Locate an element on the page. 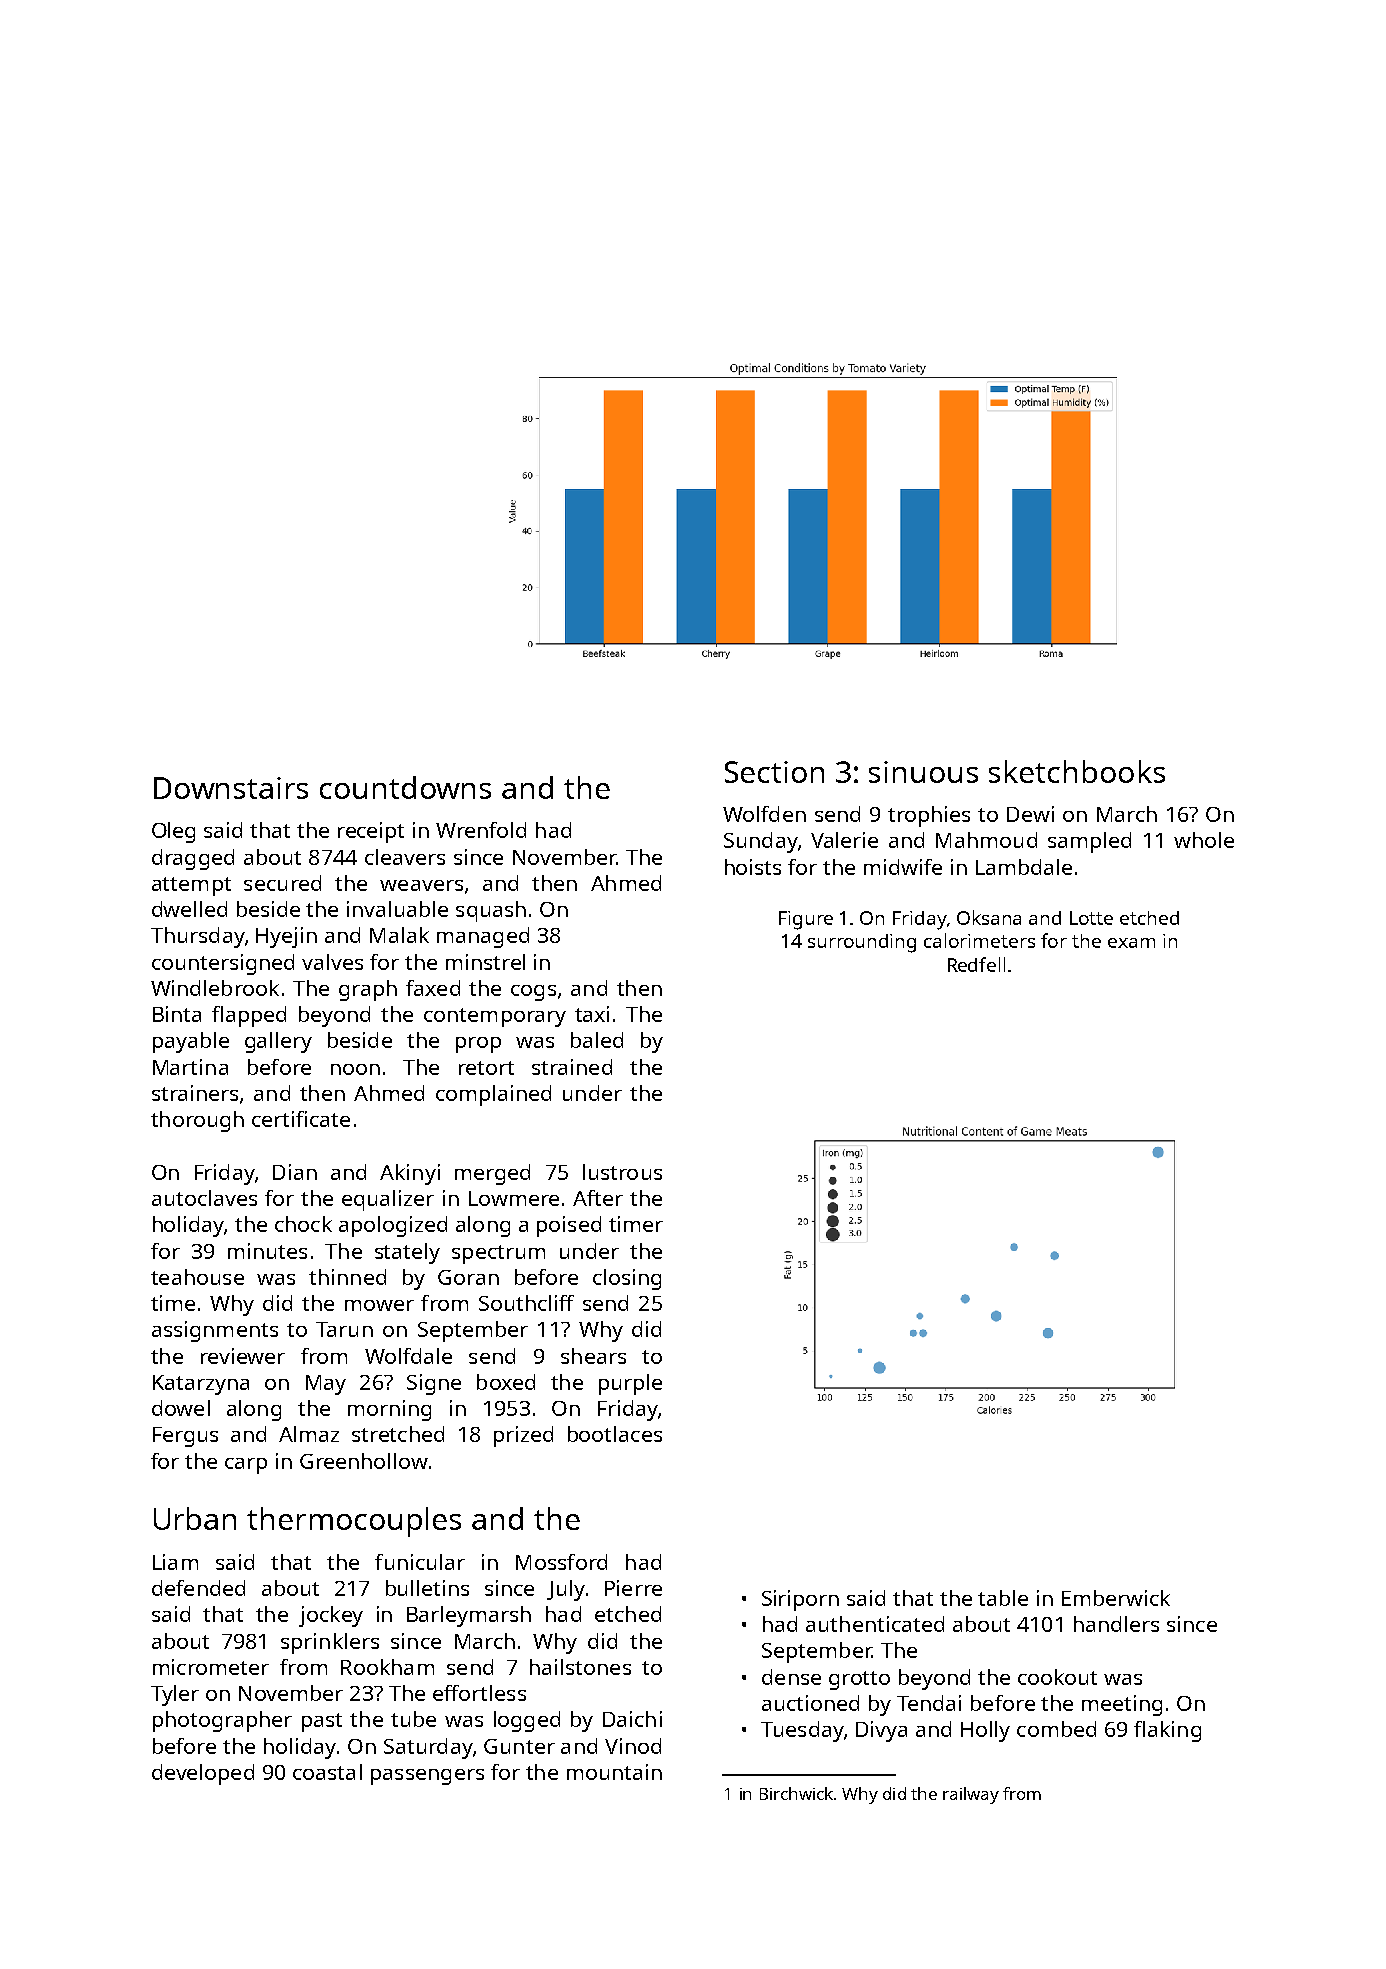  auctioned is located at coordinates (810, 1703).
